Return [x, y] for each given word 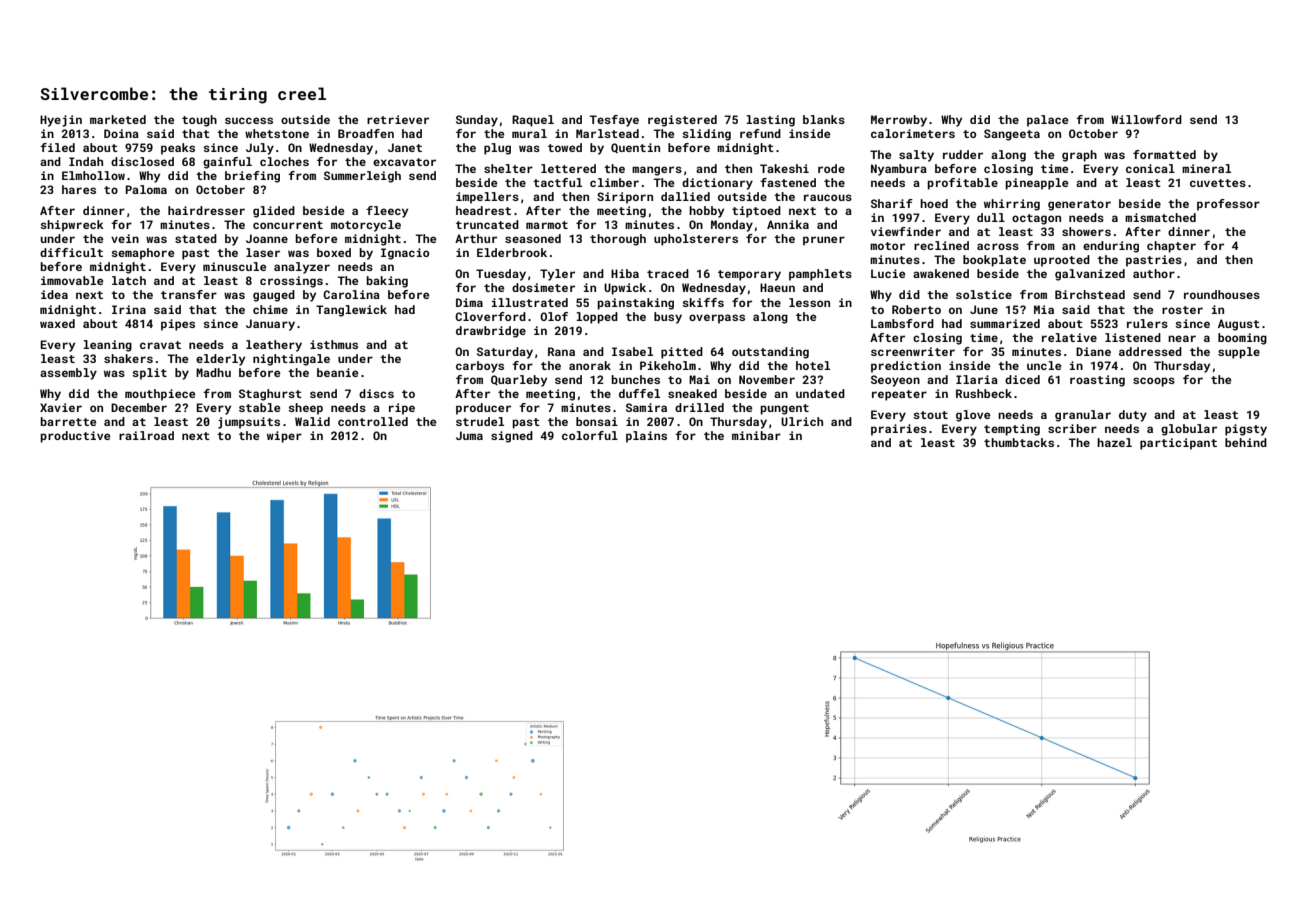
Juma [469, 435]
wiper [284, 437]
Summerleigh [362, 177]
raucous [828, 197]
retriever [398, 119]
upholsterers [696, 240]
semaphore [142, 254]
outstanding [770, 353]
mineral [1206, 168]
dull [991, 217]
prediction [906, 367]
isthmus [334, 344]
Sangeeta [1012, 135]
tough [199, 121]
